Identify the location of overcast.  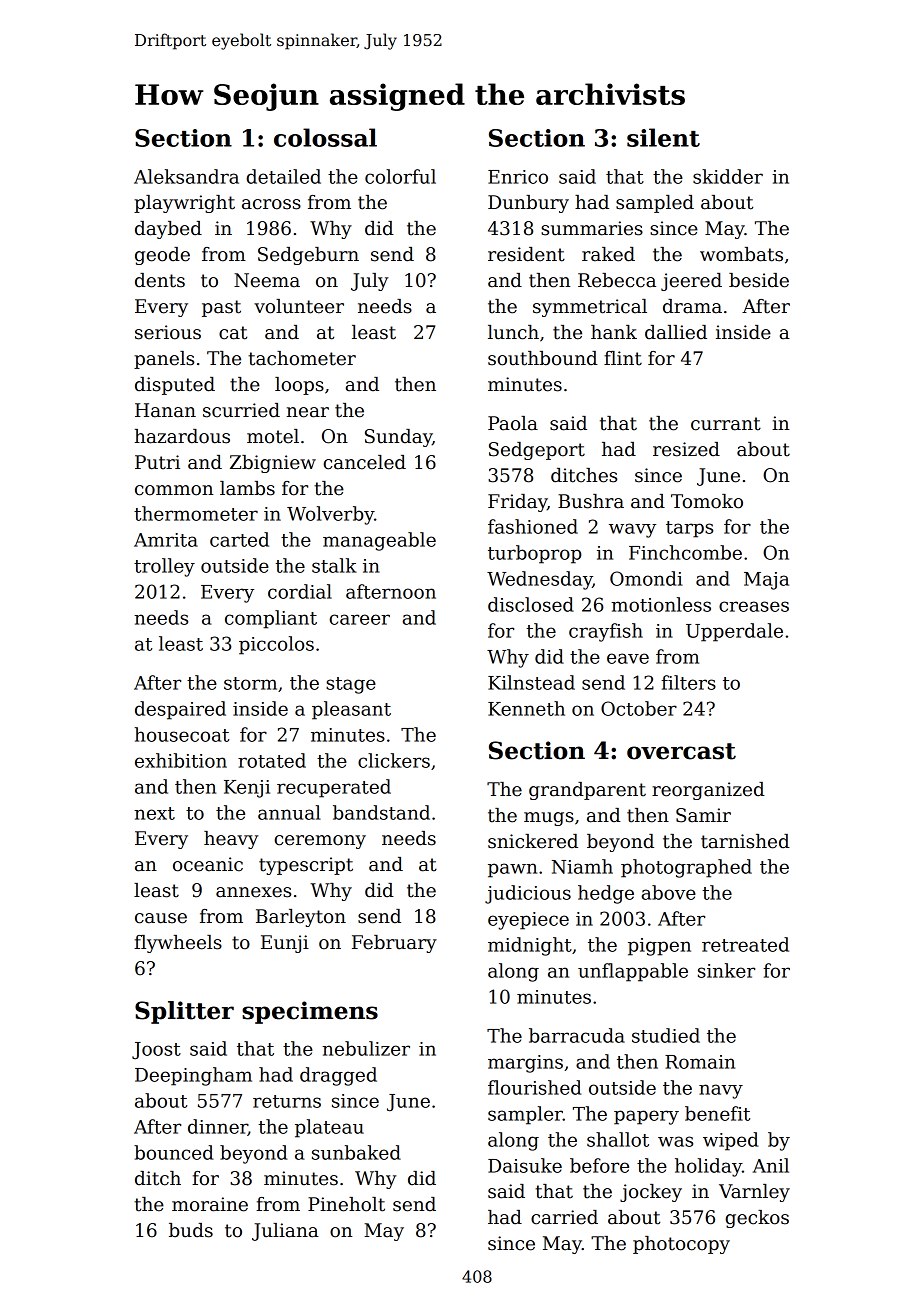
(681, 751).
